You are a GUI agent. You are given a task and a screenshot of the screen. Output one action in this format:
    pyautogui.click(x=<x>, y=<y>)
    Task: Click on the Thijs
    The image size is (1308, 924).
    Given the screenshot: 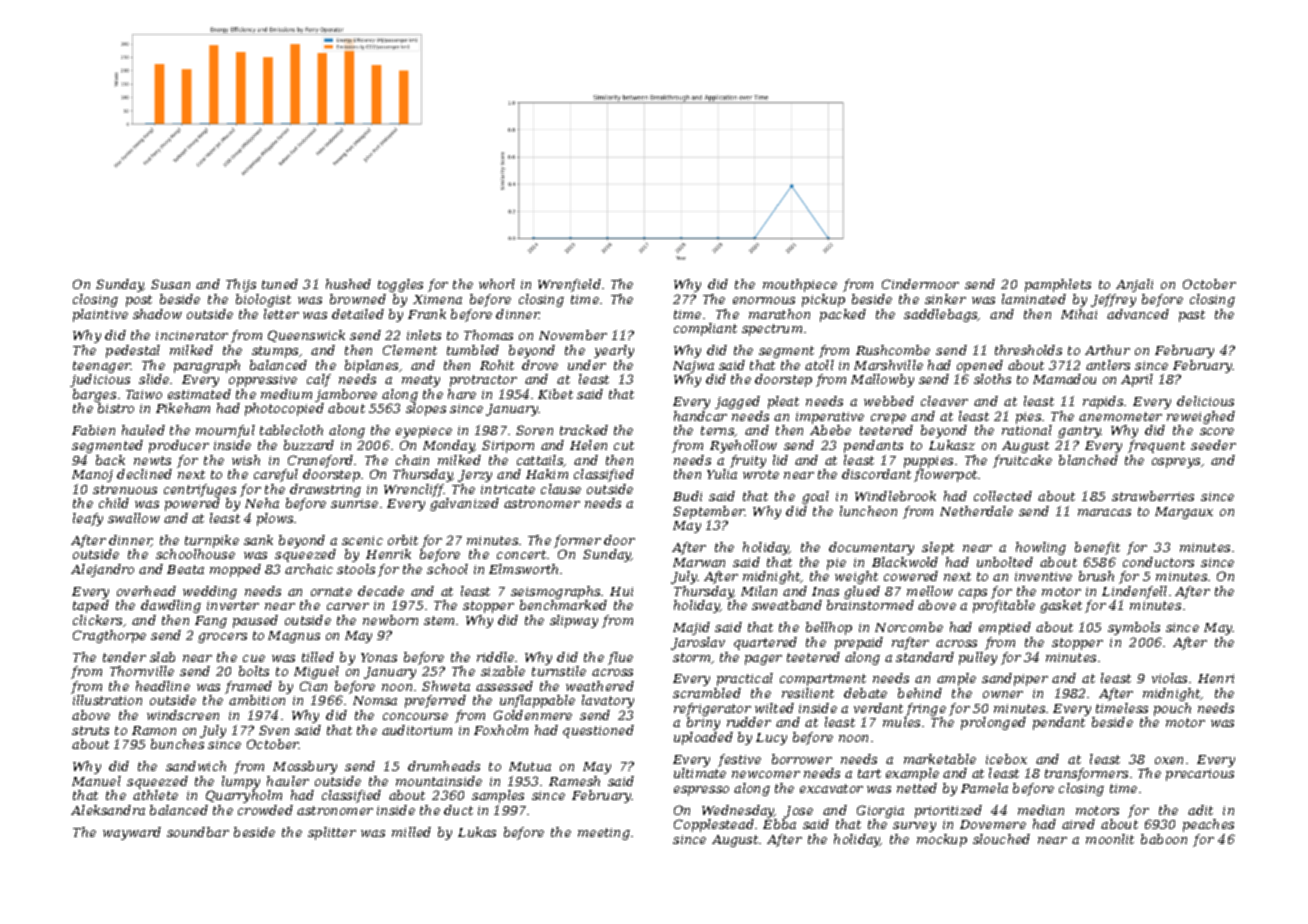 What is the action you would take?
    pyautogui.click(x=241, y=285)
